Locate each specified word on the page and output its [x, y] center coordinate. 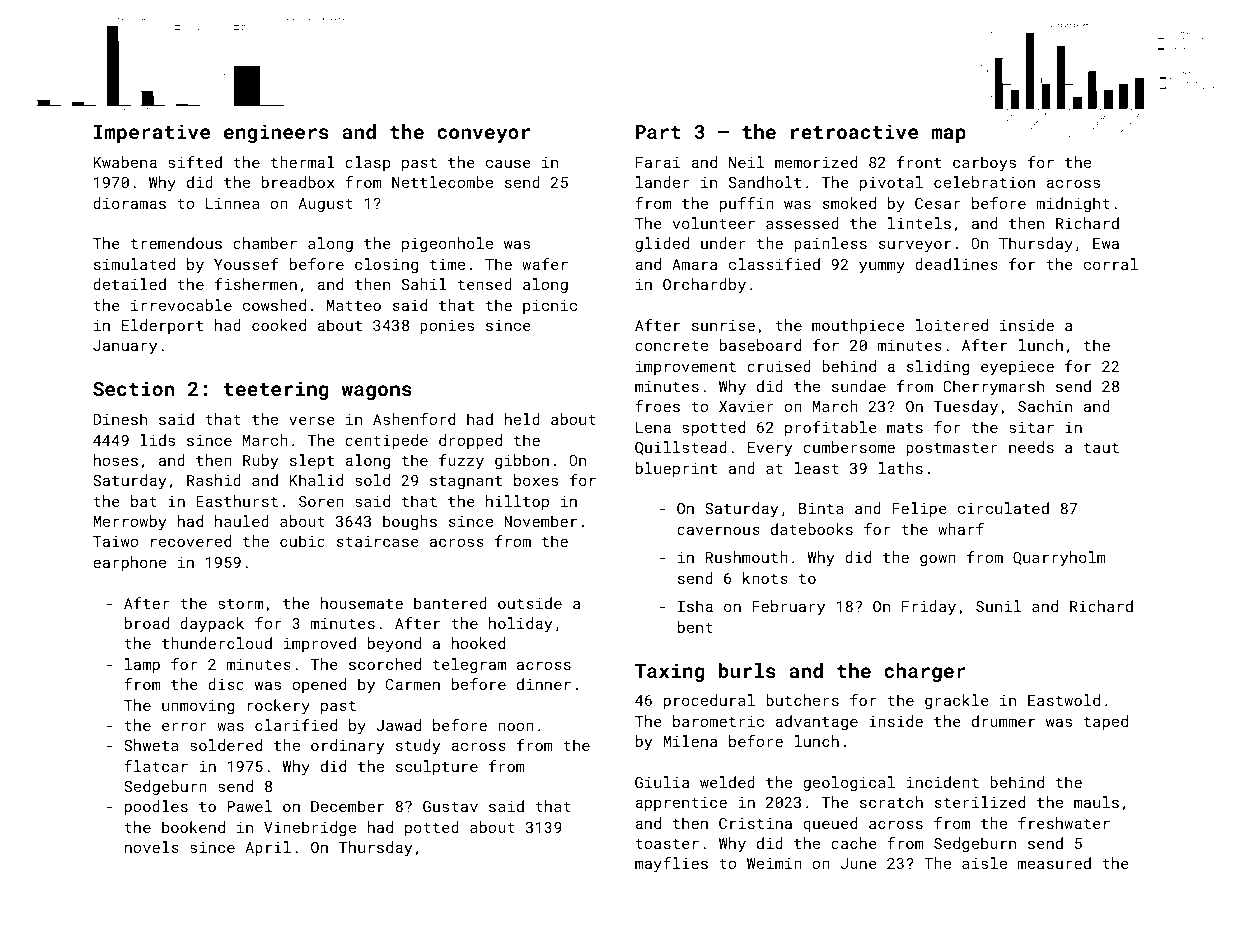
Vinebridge [310, 828]
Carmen [413, 684]
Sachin [1045, 406]
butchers [802, 700]
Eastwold [1064, 700]
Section [133, 388]
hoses [116, 460]
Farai [658, 162]
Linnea [233, 203]
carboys [984, 164]
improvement [686, 368]
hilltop [517, 502]
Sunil [998, 606]
